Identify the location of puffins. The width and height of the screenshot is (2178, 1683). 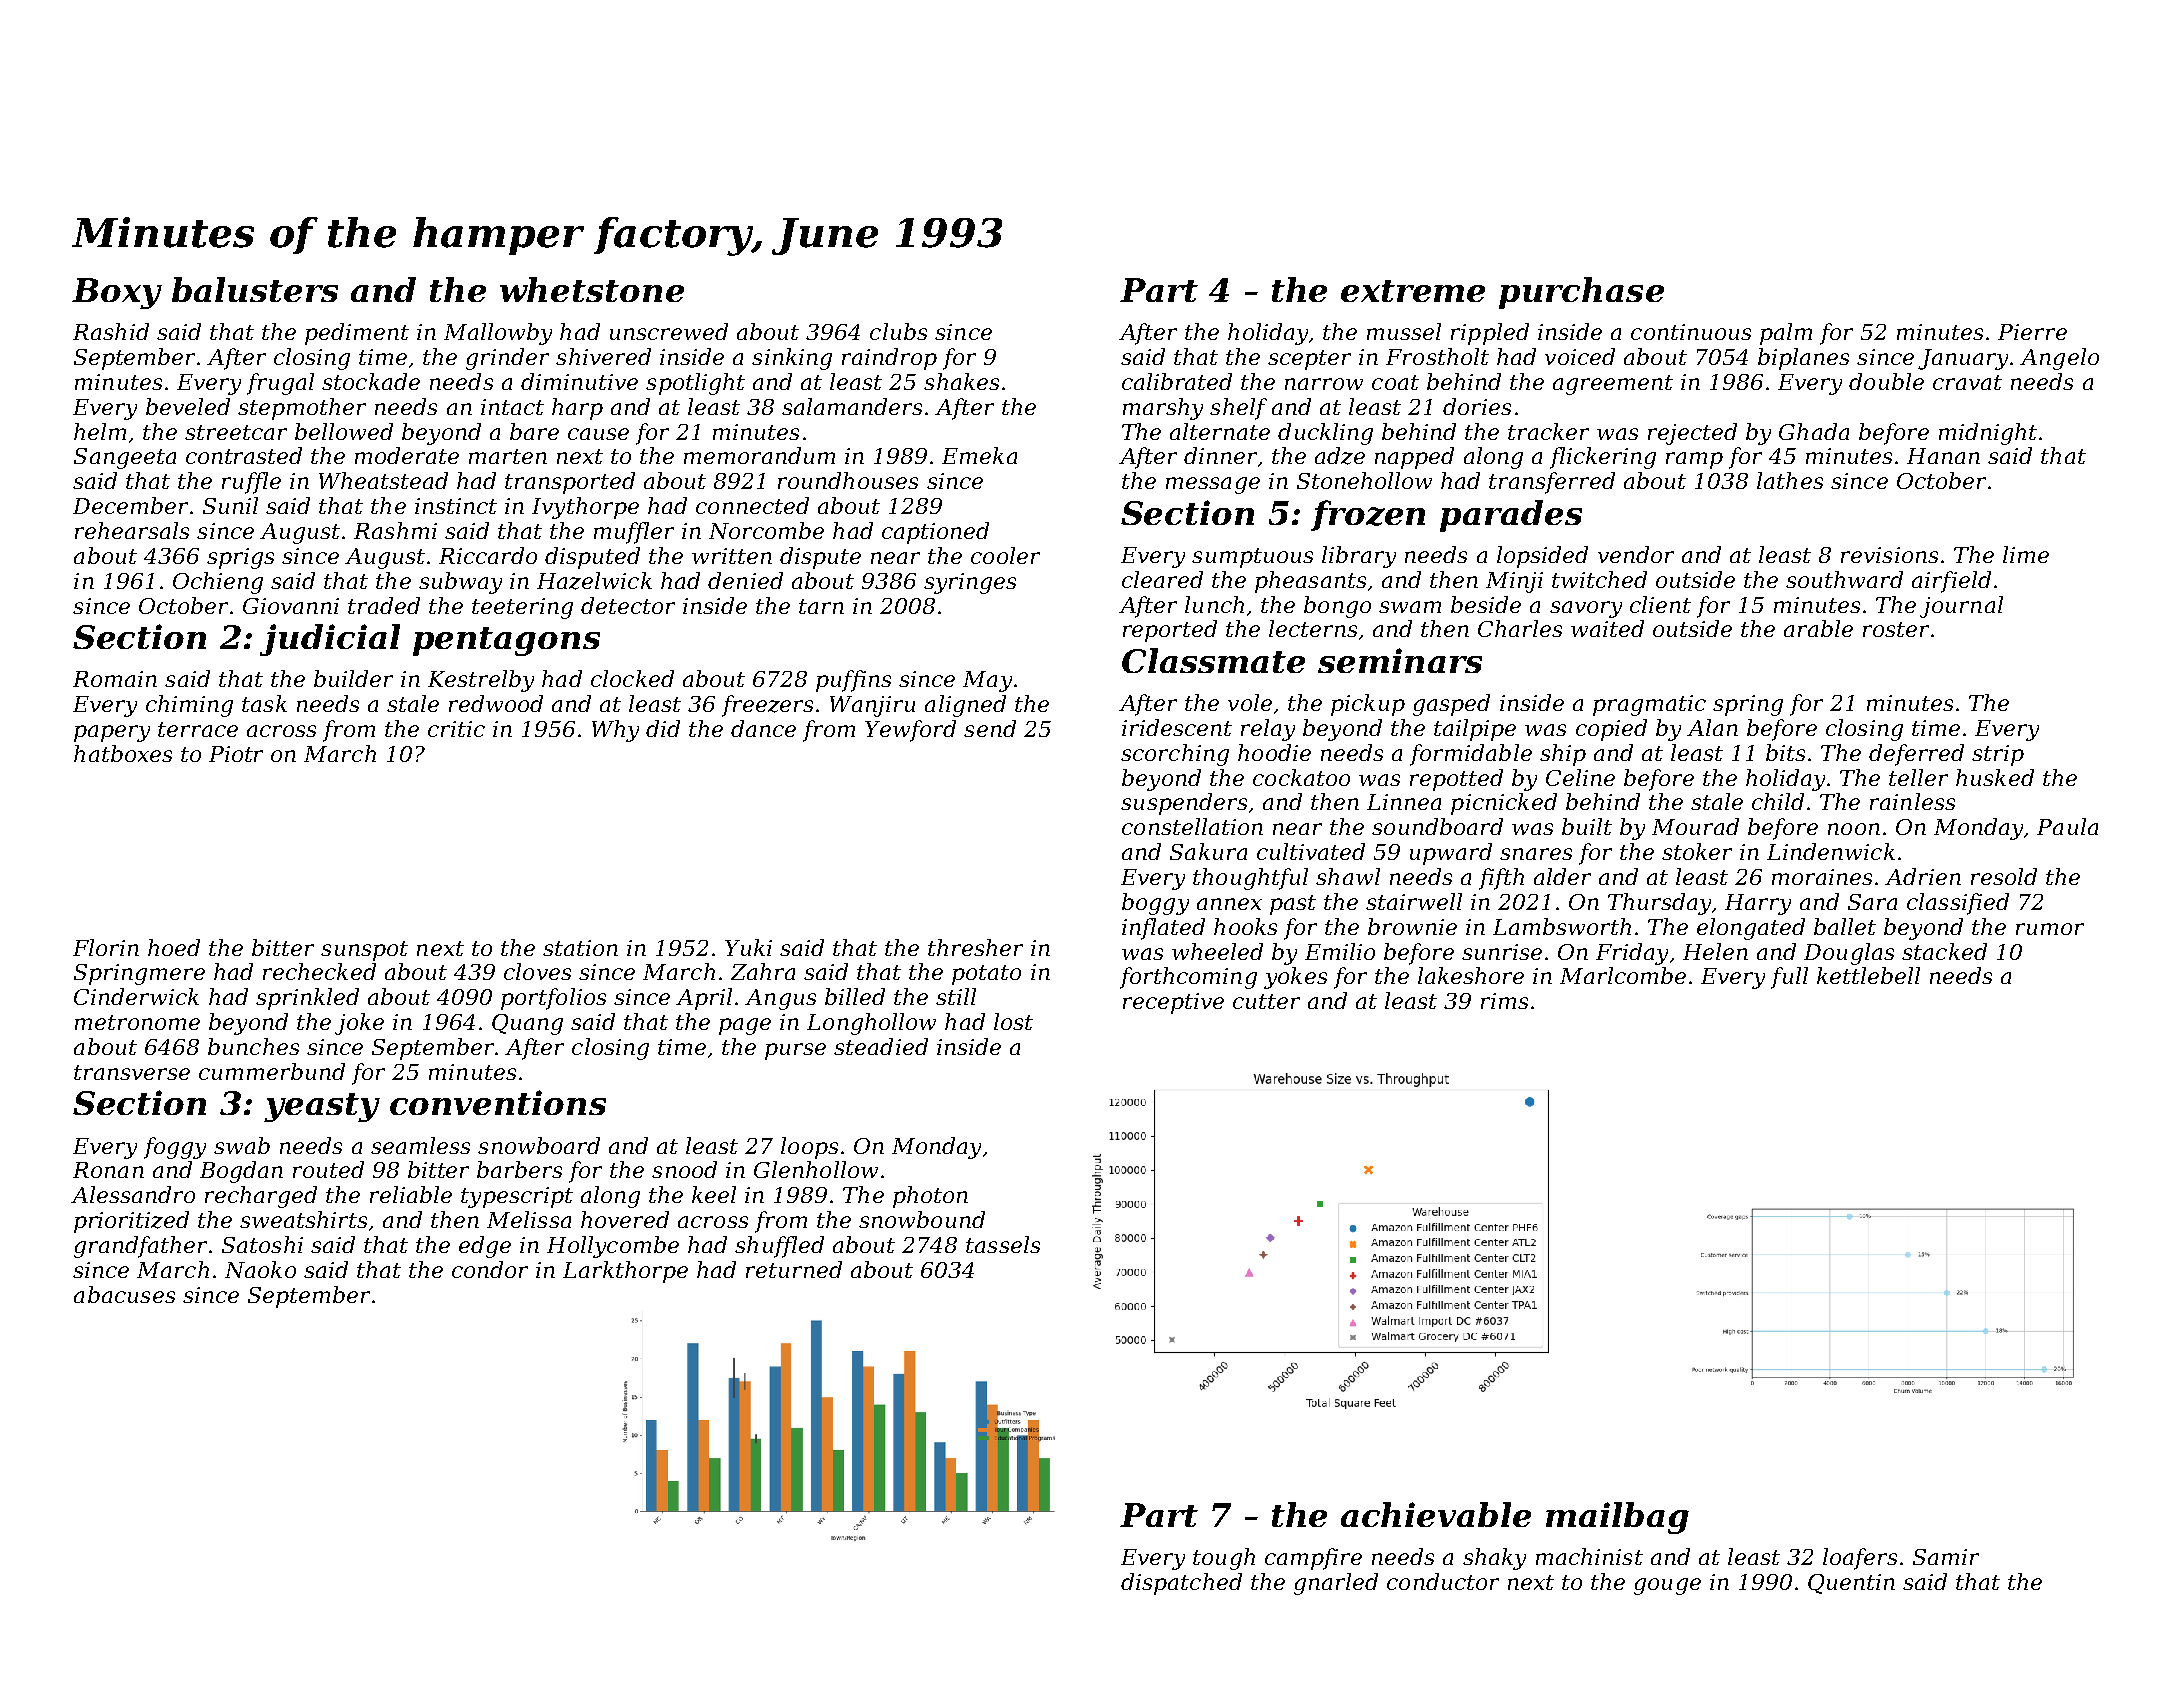
(853, 681).
